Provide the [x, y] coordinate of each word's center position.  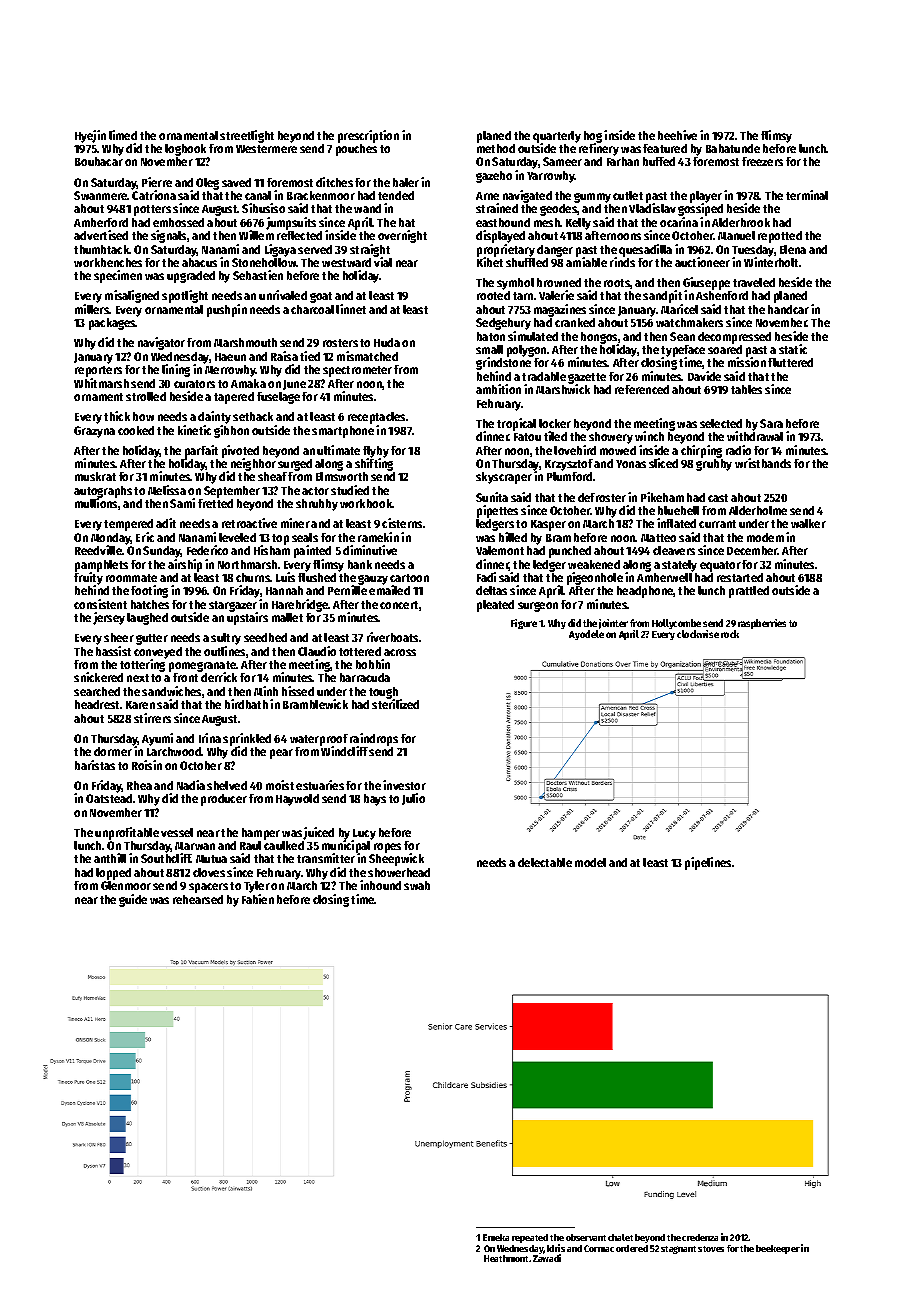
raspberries [762, 624]
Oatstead [109, 798]
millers [92, 309]
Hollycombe [676, 624]
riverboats [392, 637]
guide [133, 900]
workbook [366, 503]
